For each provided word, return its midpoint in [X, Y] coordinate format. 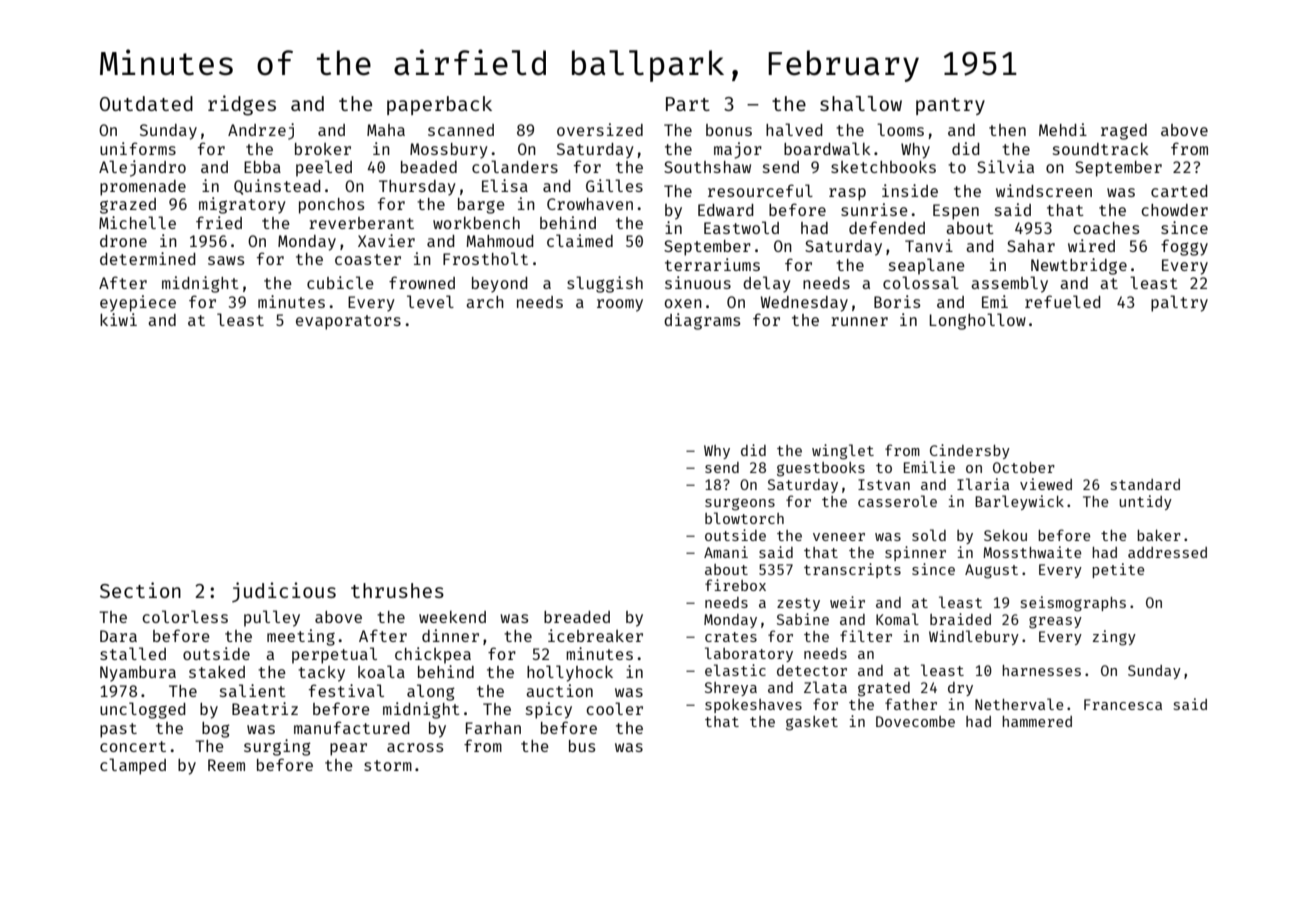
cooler [614, 708]
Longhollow [978, 321]
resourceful [760, 190]
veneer [839, 537]
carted [1179, 191]
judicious [284, 592]
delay [767, 284]
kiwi [118, 319]
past [118, 730]
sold [929, 535]
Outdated [146, 103]
